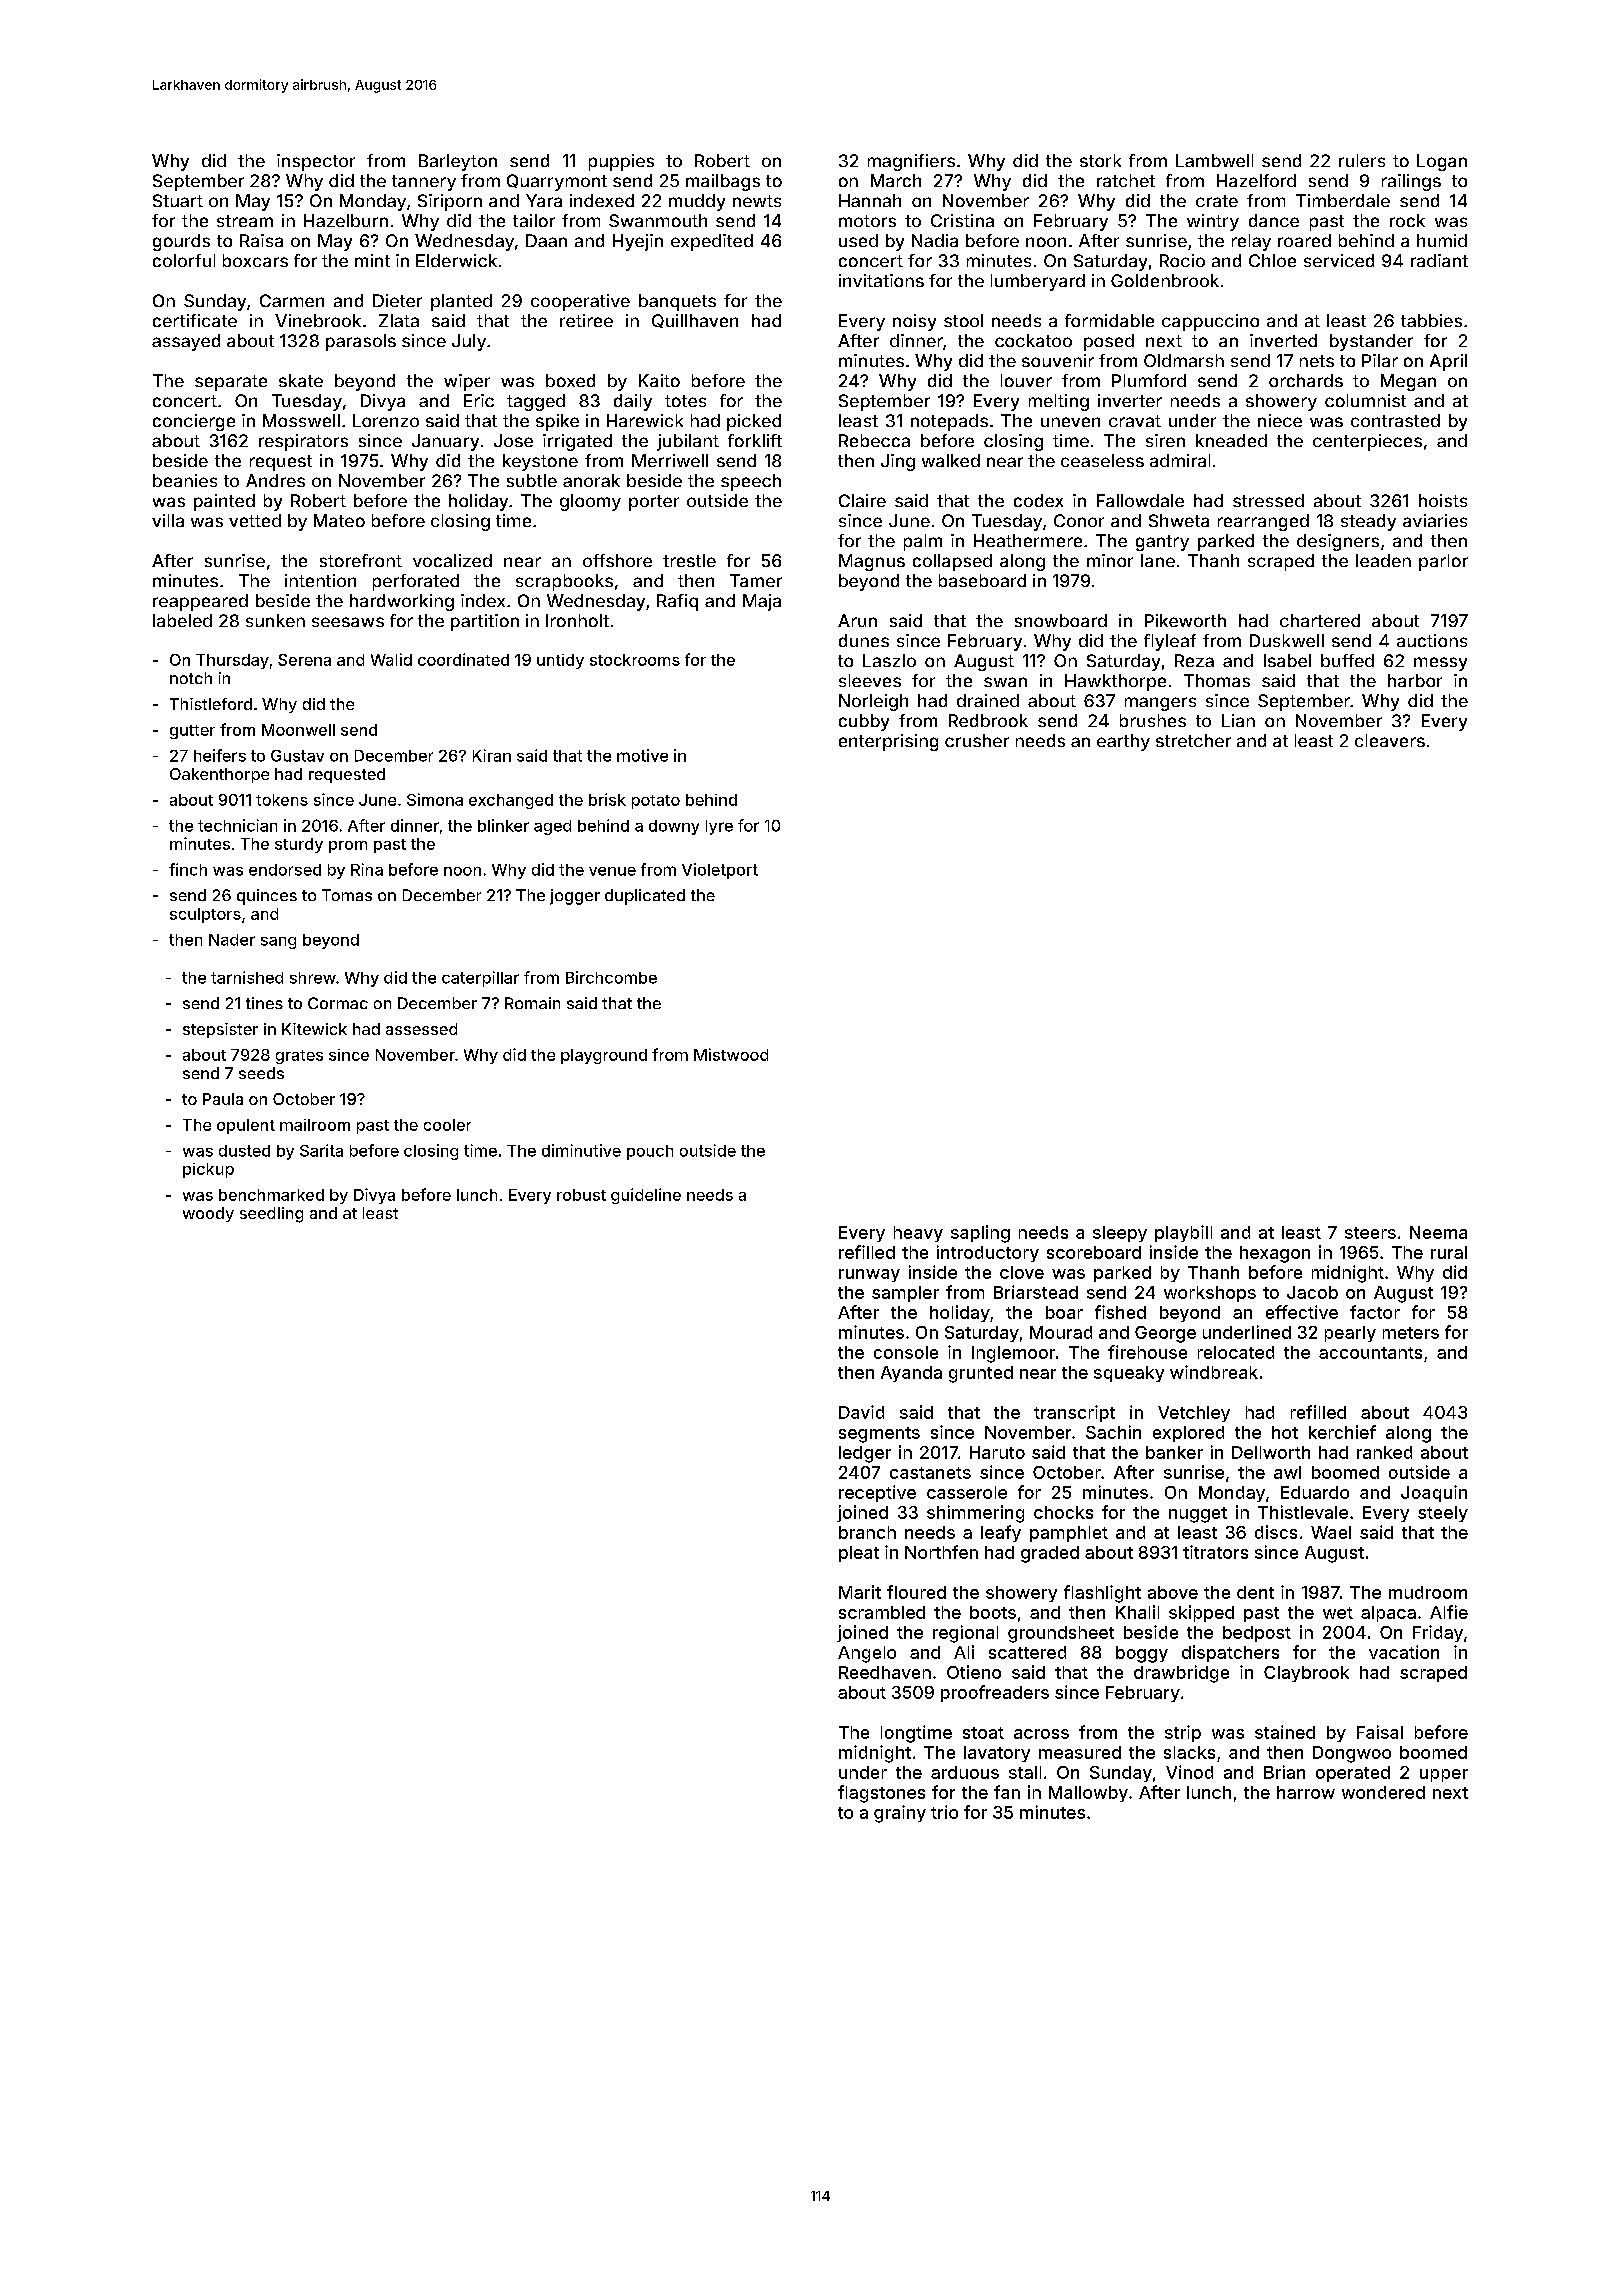 The height and width of the page is (2292, 1620). What do you see at coordinates (271, 1215) in the page?
I see `seedling` at bounding box center [271, 1215].
